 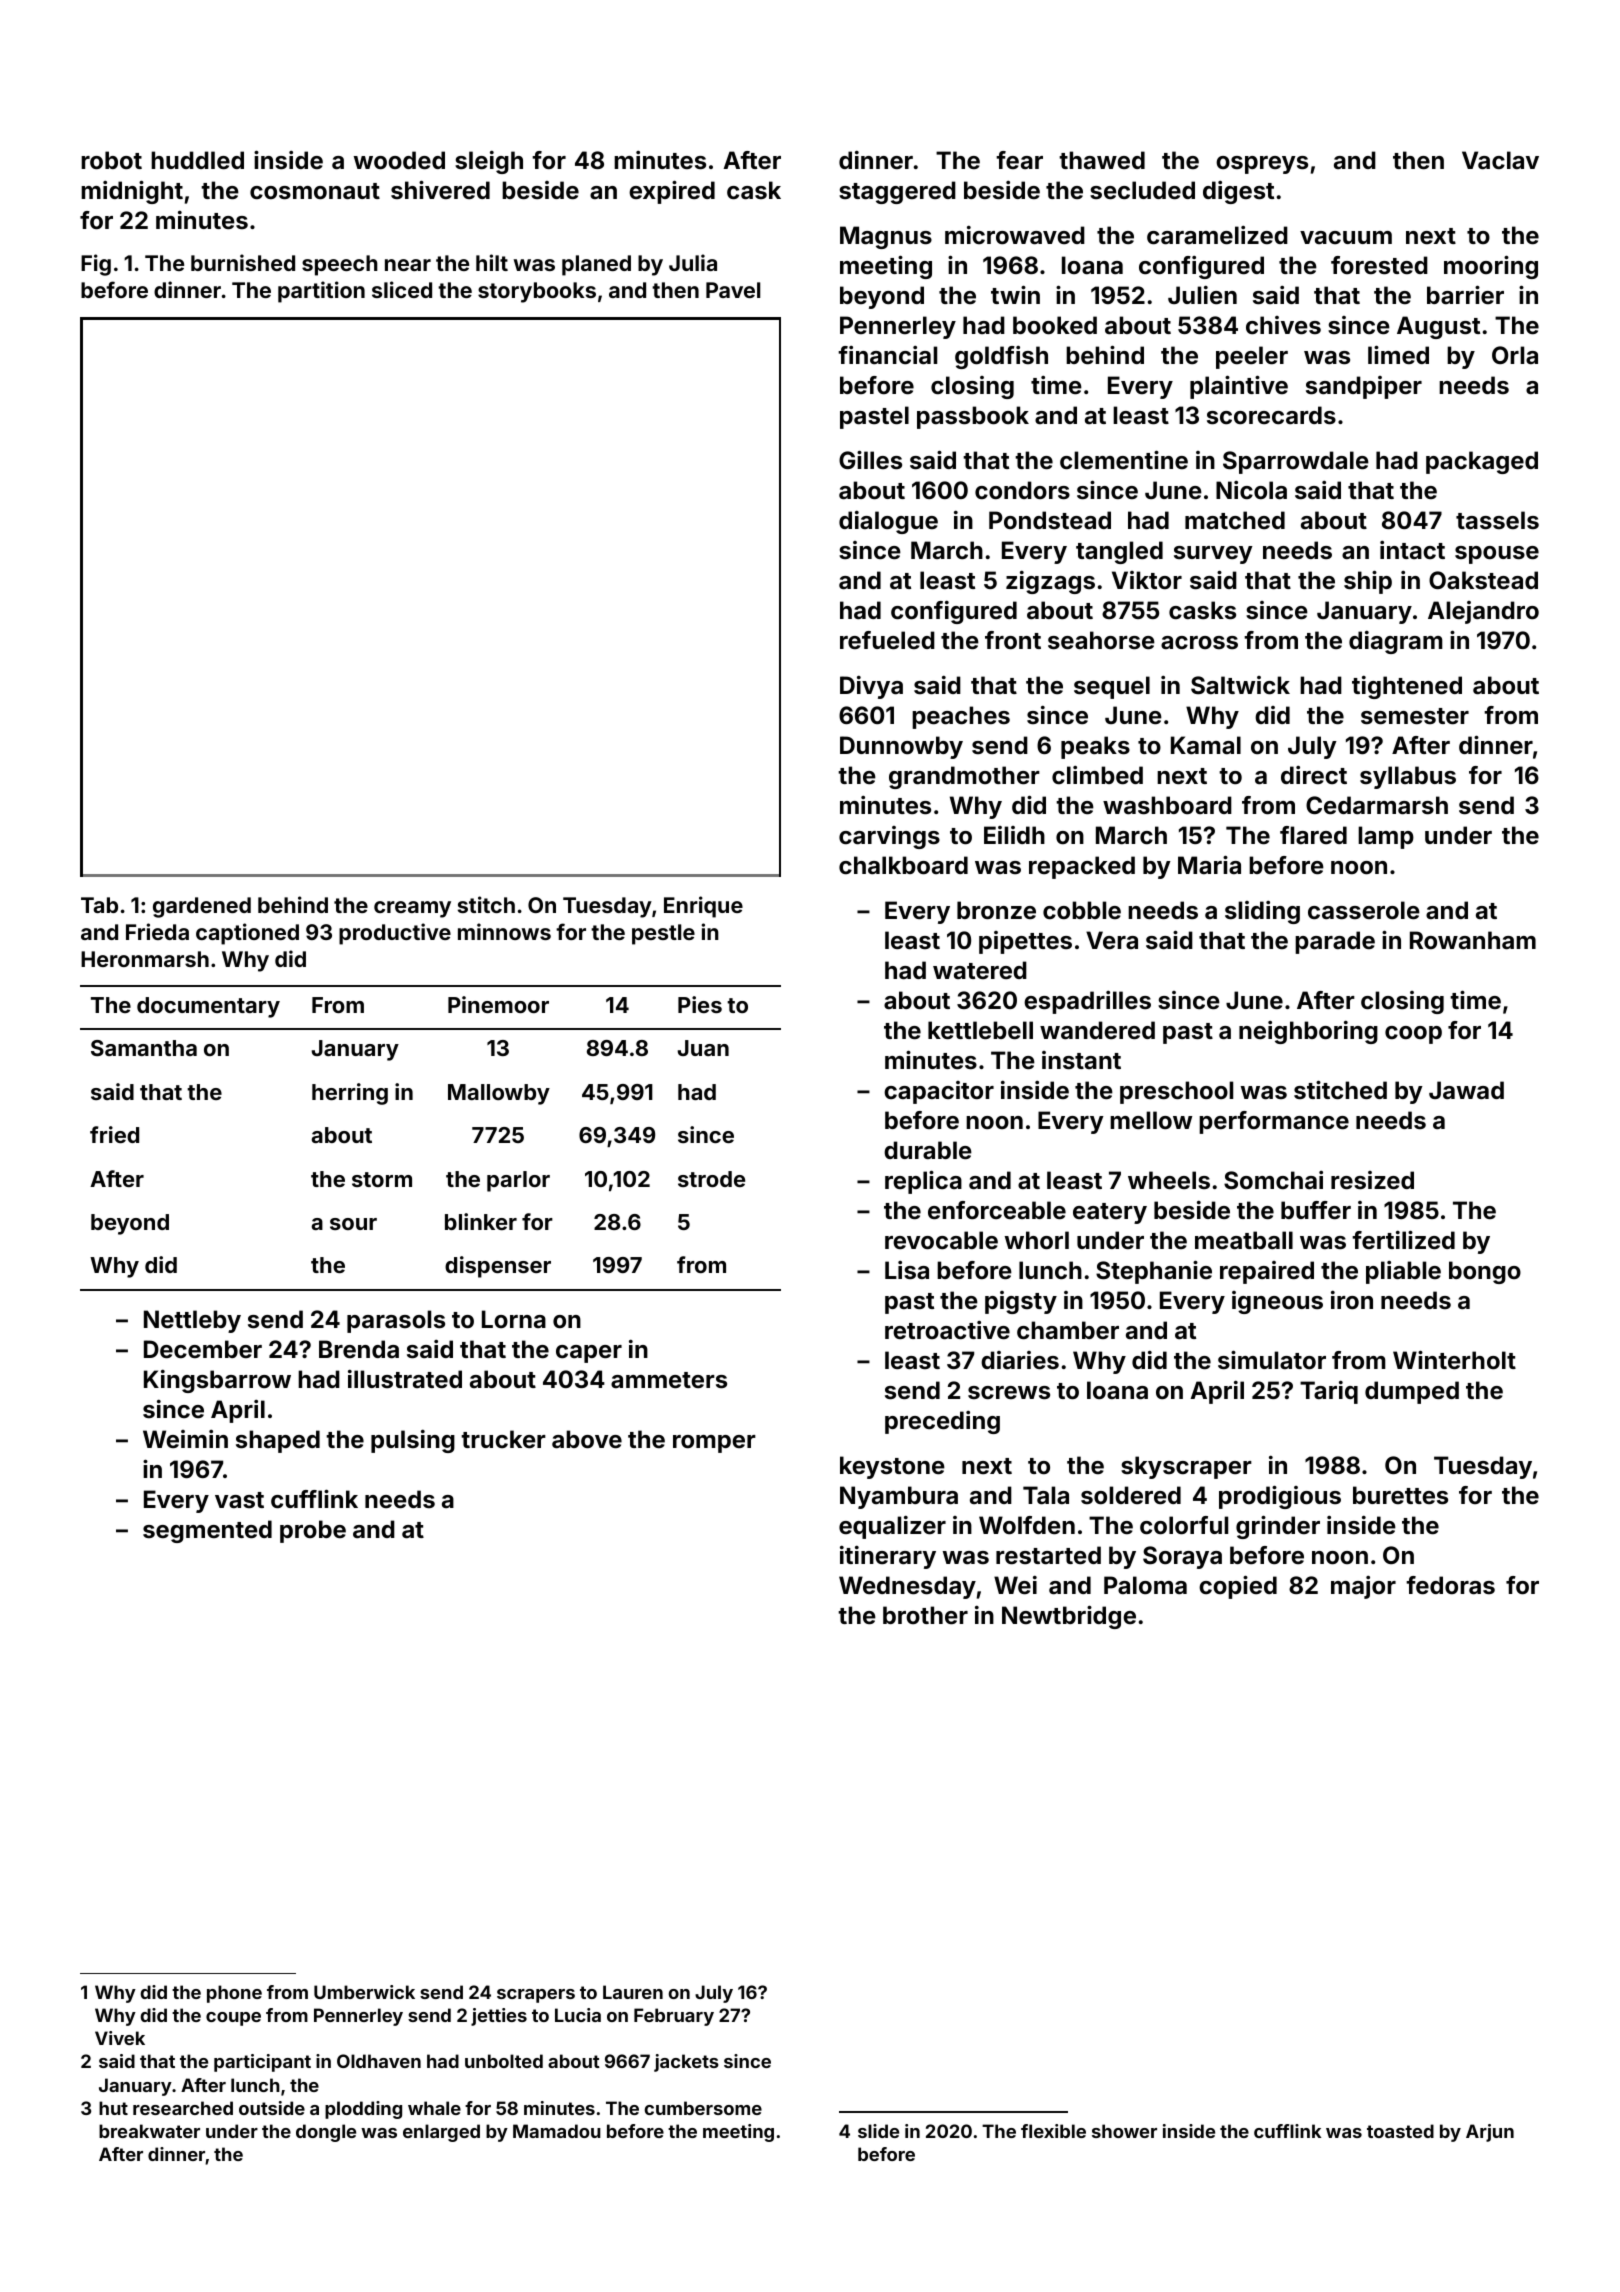 What do you see at coordinates (326, 2133) in the page?
I see `dongle` at bounding box center [326, 2133].
